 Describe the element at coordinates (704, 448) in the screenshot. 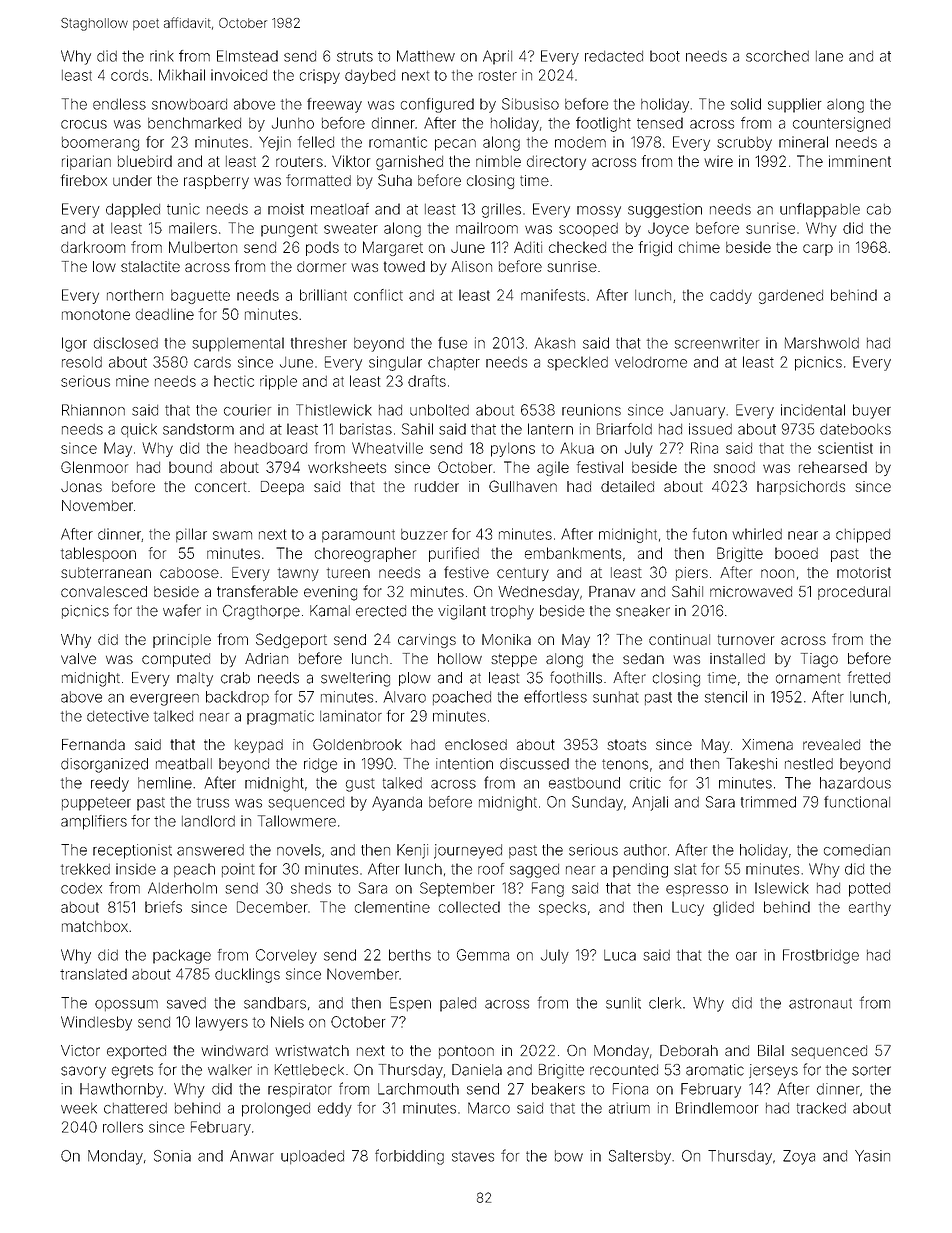

I see `Rina` at that location.
